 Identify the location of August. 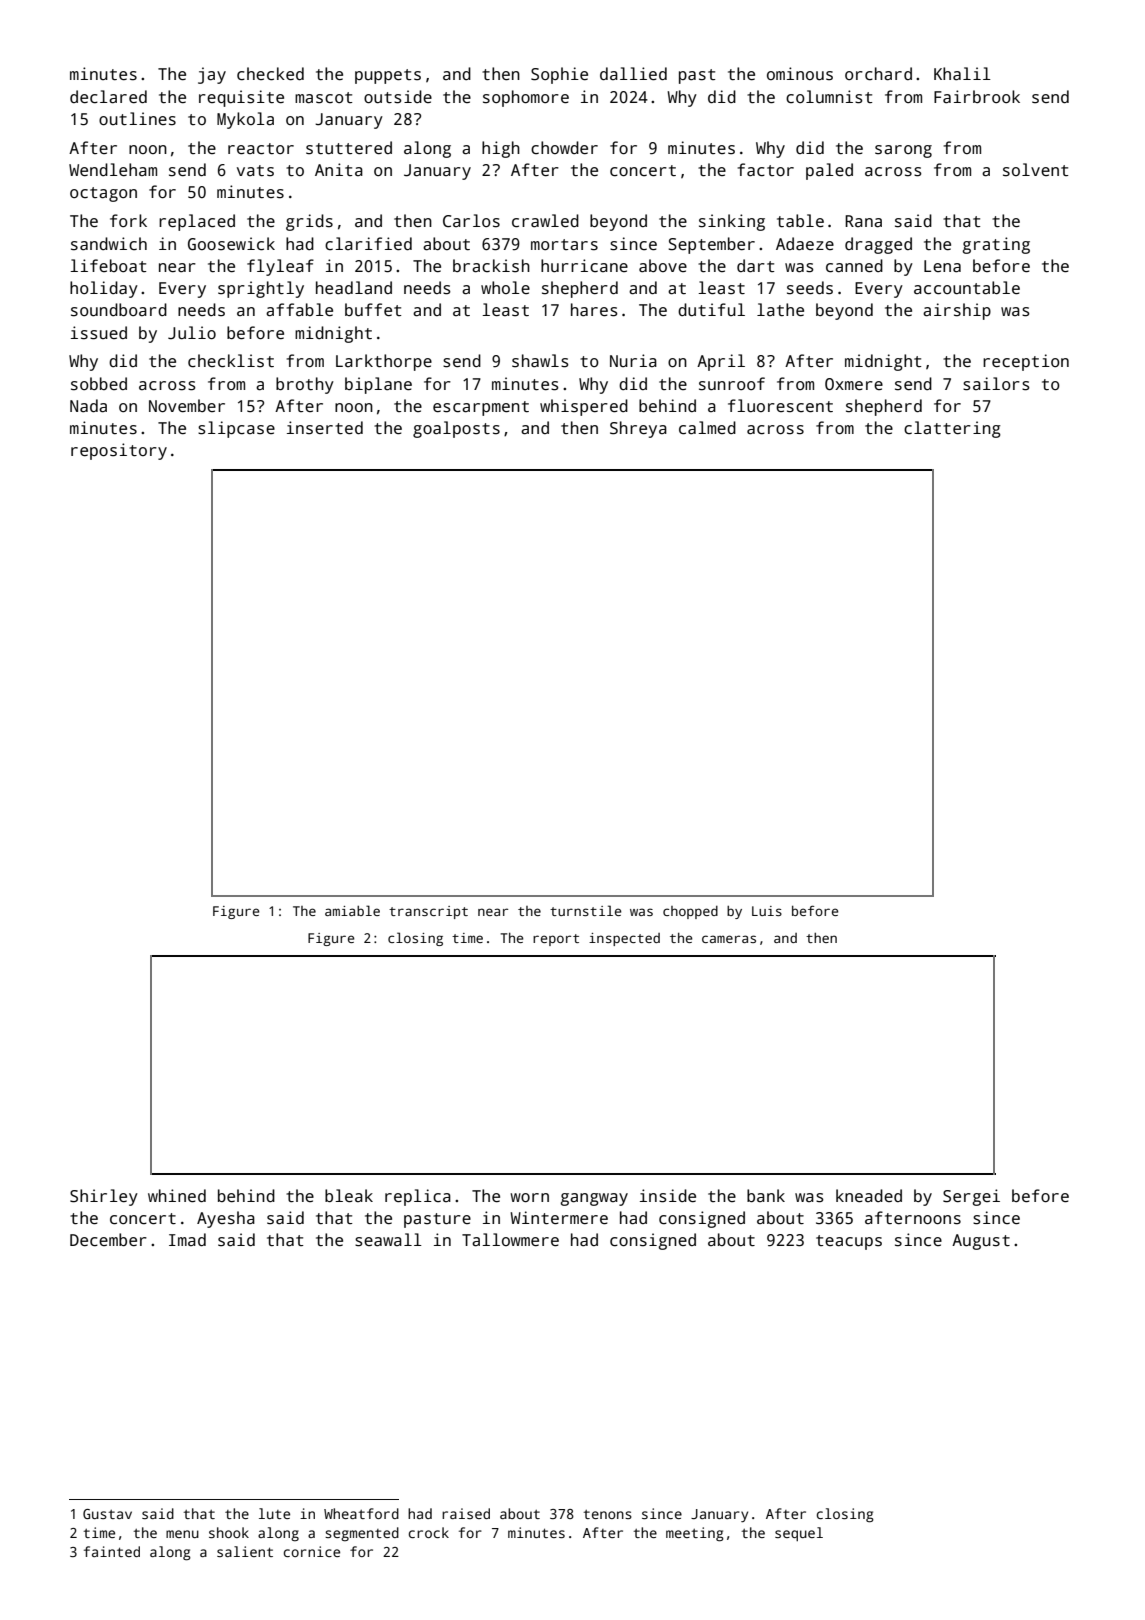
(981, 1242).
